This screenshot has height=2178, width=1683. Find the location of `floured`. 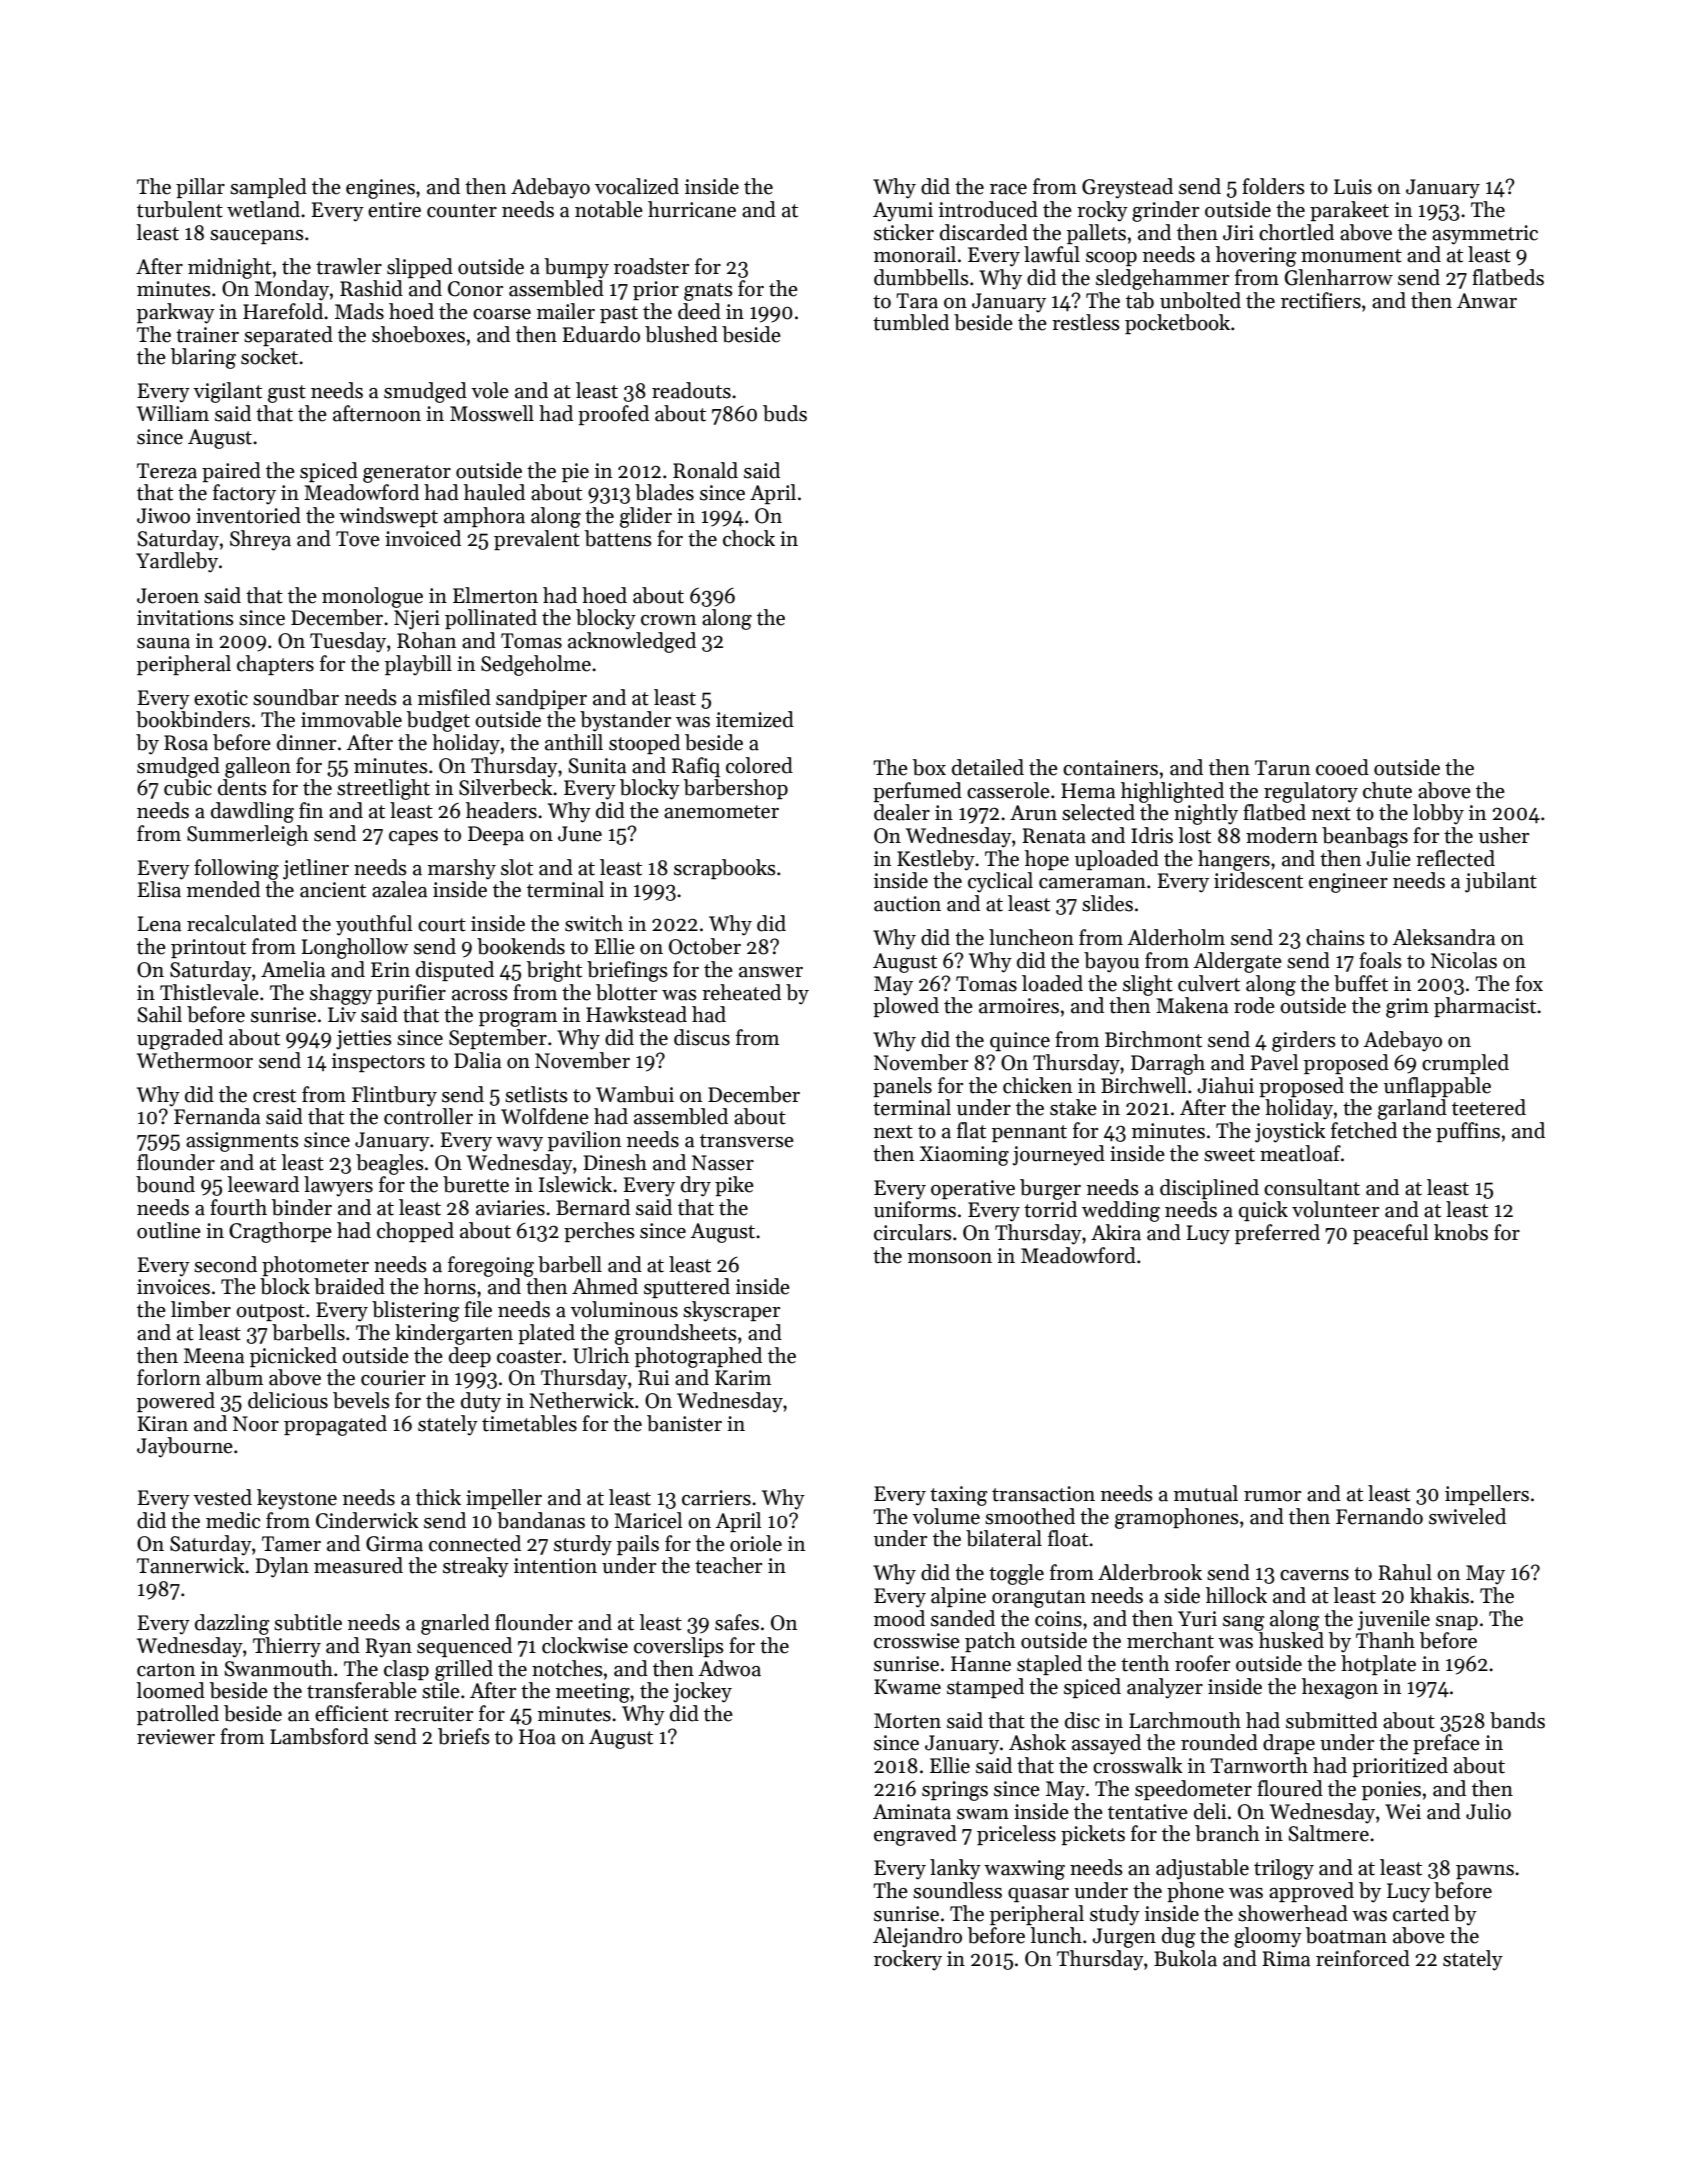

floured is located at coordinates (1290, 1788).
